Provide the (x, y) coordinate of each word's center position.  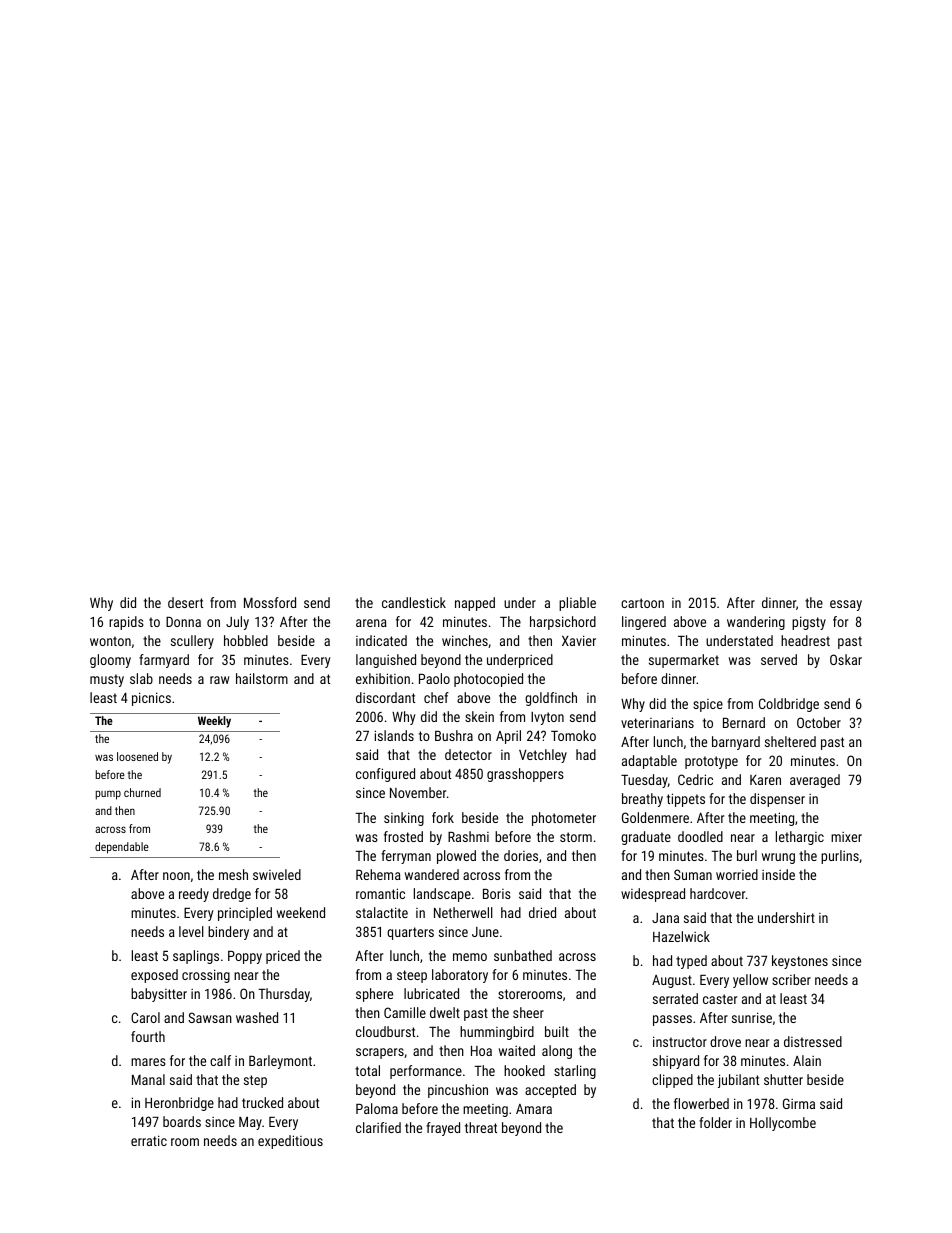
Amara (534, 1109)
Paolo (434, 678)
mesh (233, 874)
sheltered (790, 741)
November (418, 792)
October (819, 722)
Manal (148, 1079)
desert (185, 602)
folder (715, 1122)
